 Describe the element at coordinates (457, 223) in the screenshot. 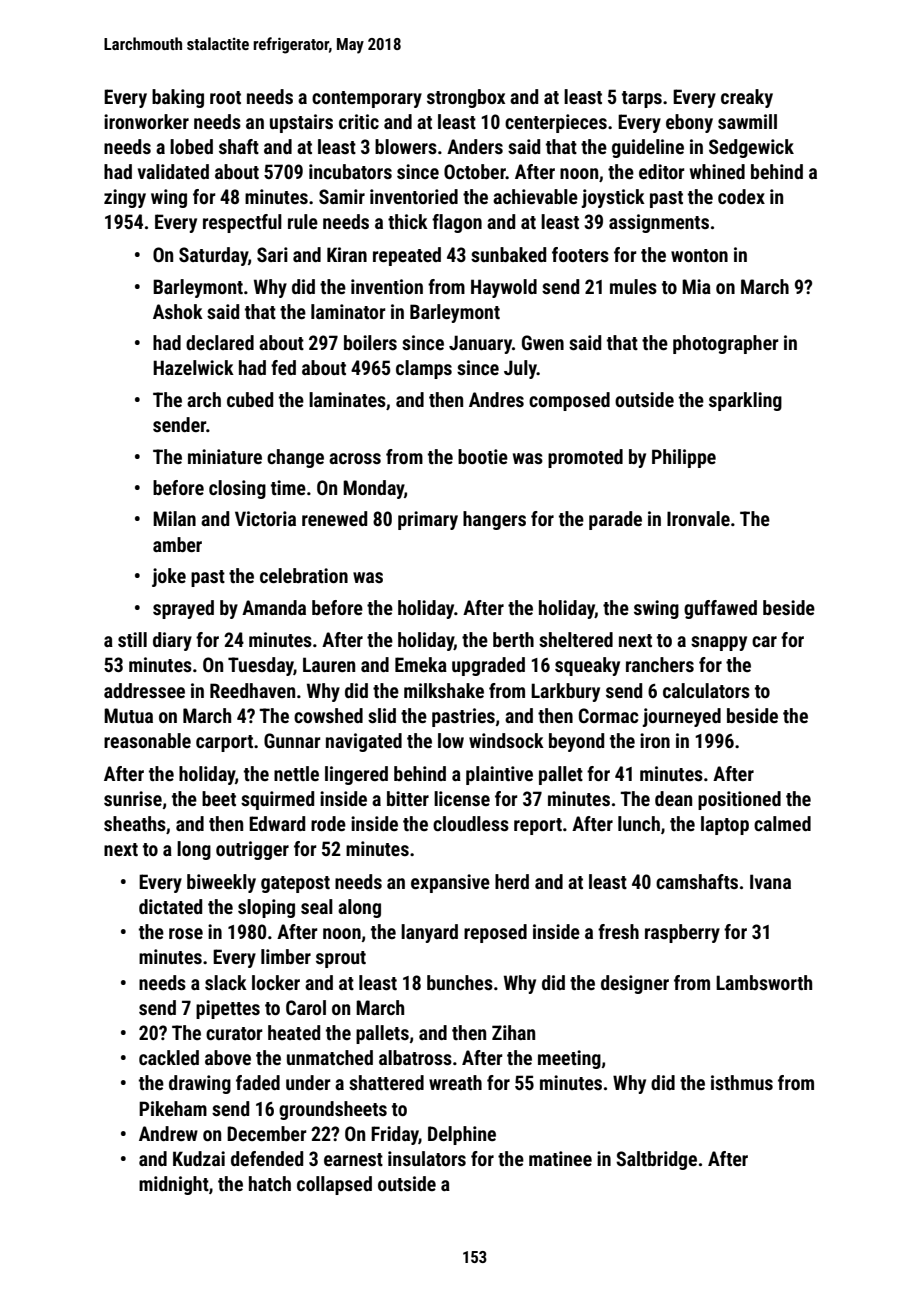

I see `flagon` at that location.
